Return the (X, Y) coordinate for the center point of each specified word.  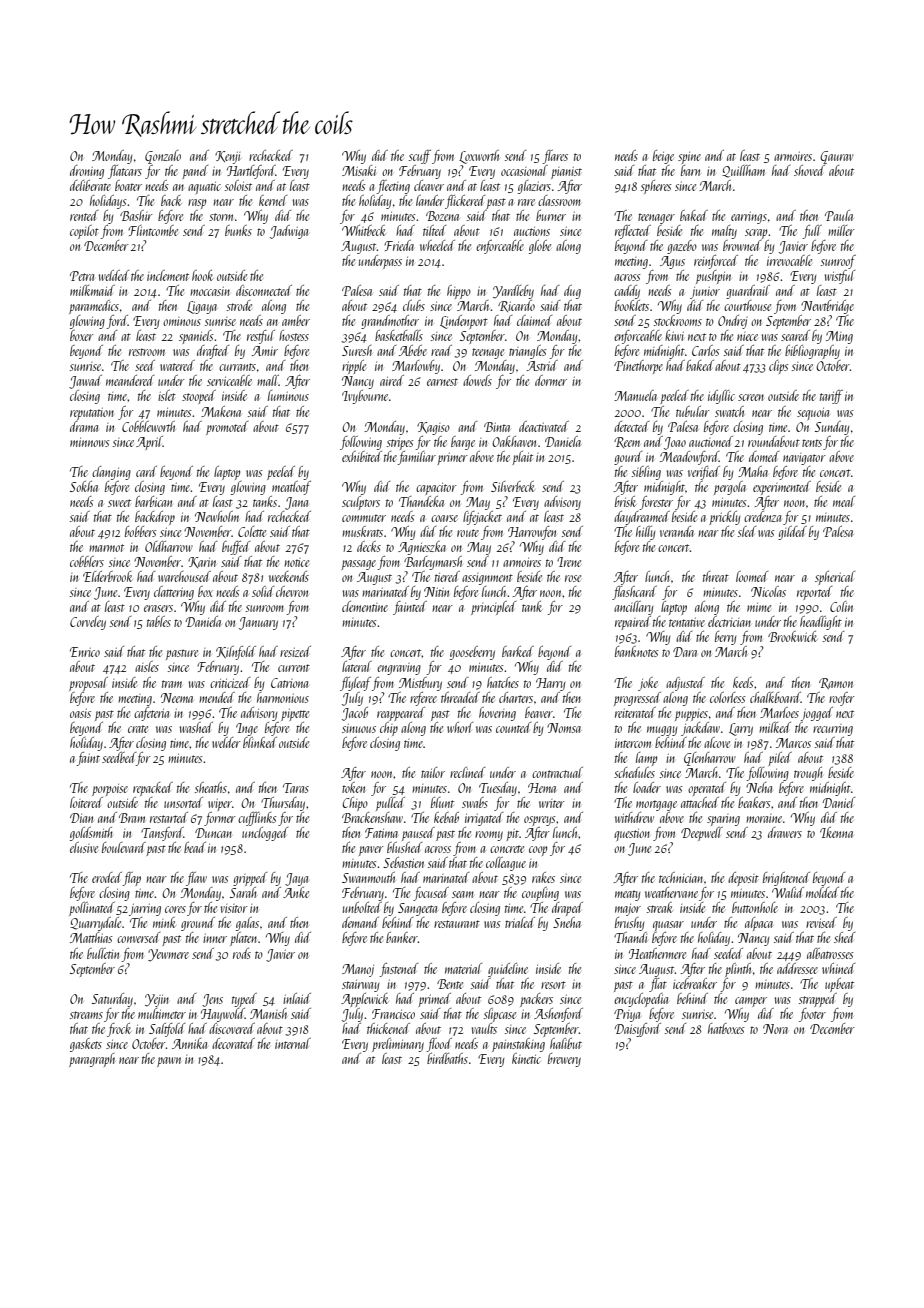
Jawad (85, 382)
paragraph (92, 1060)
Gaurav (836, 157)
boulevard (124, 847)
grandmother (390, 322)
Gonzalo (163, 157)
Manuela (635, 395)
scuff (420, 157)
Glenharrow (710, 759)
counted (513, 727)
